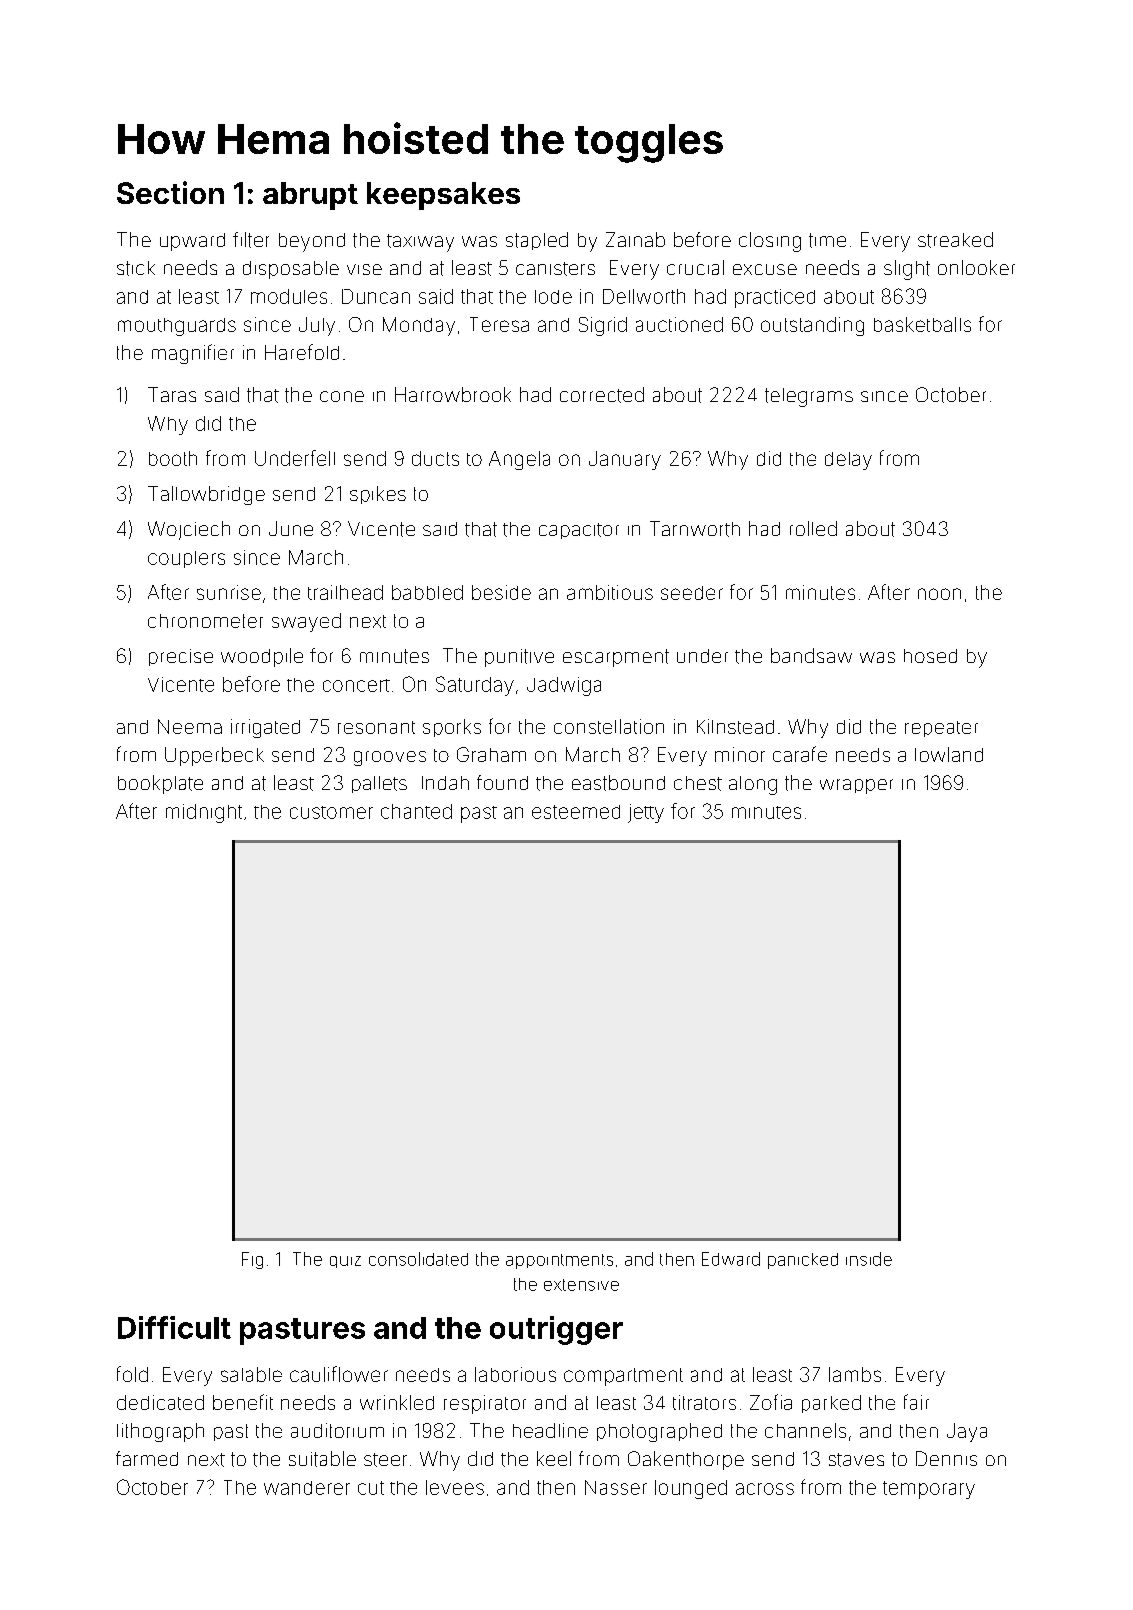  What do you see at coordinates (856, 786) in the screenshot?
I see `wrapper` at bounding box center [856, 786].
